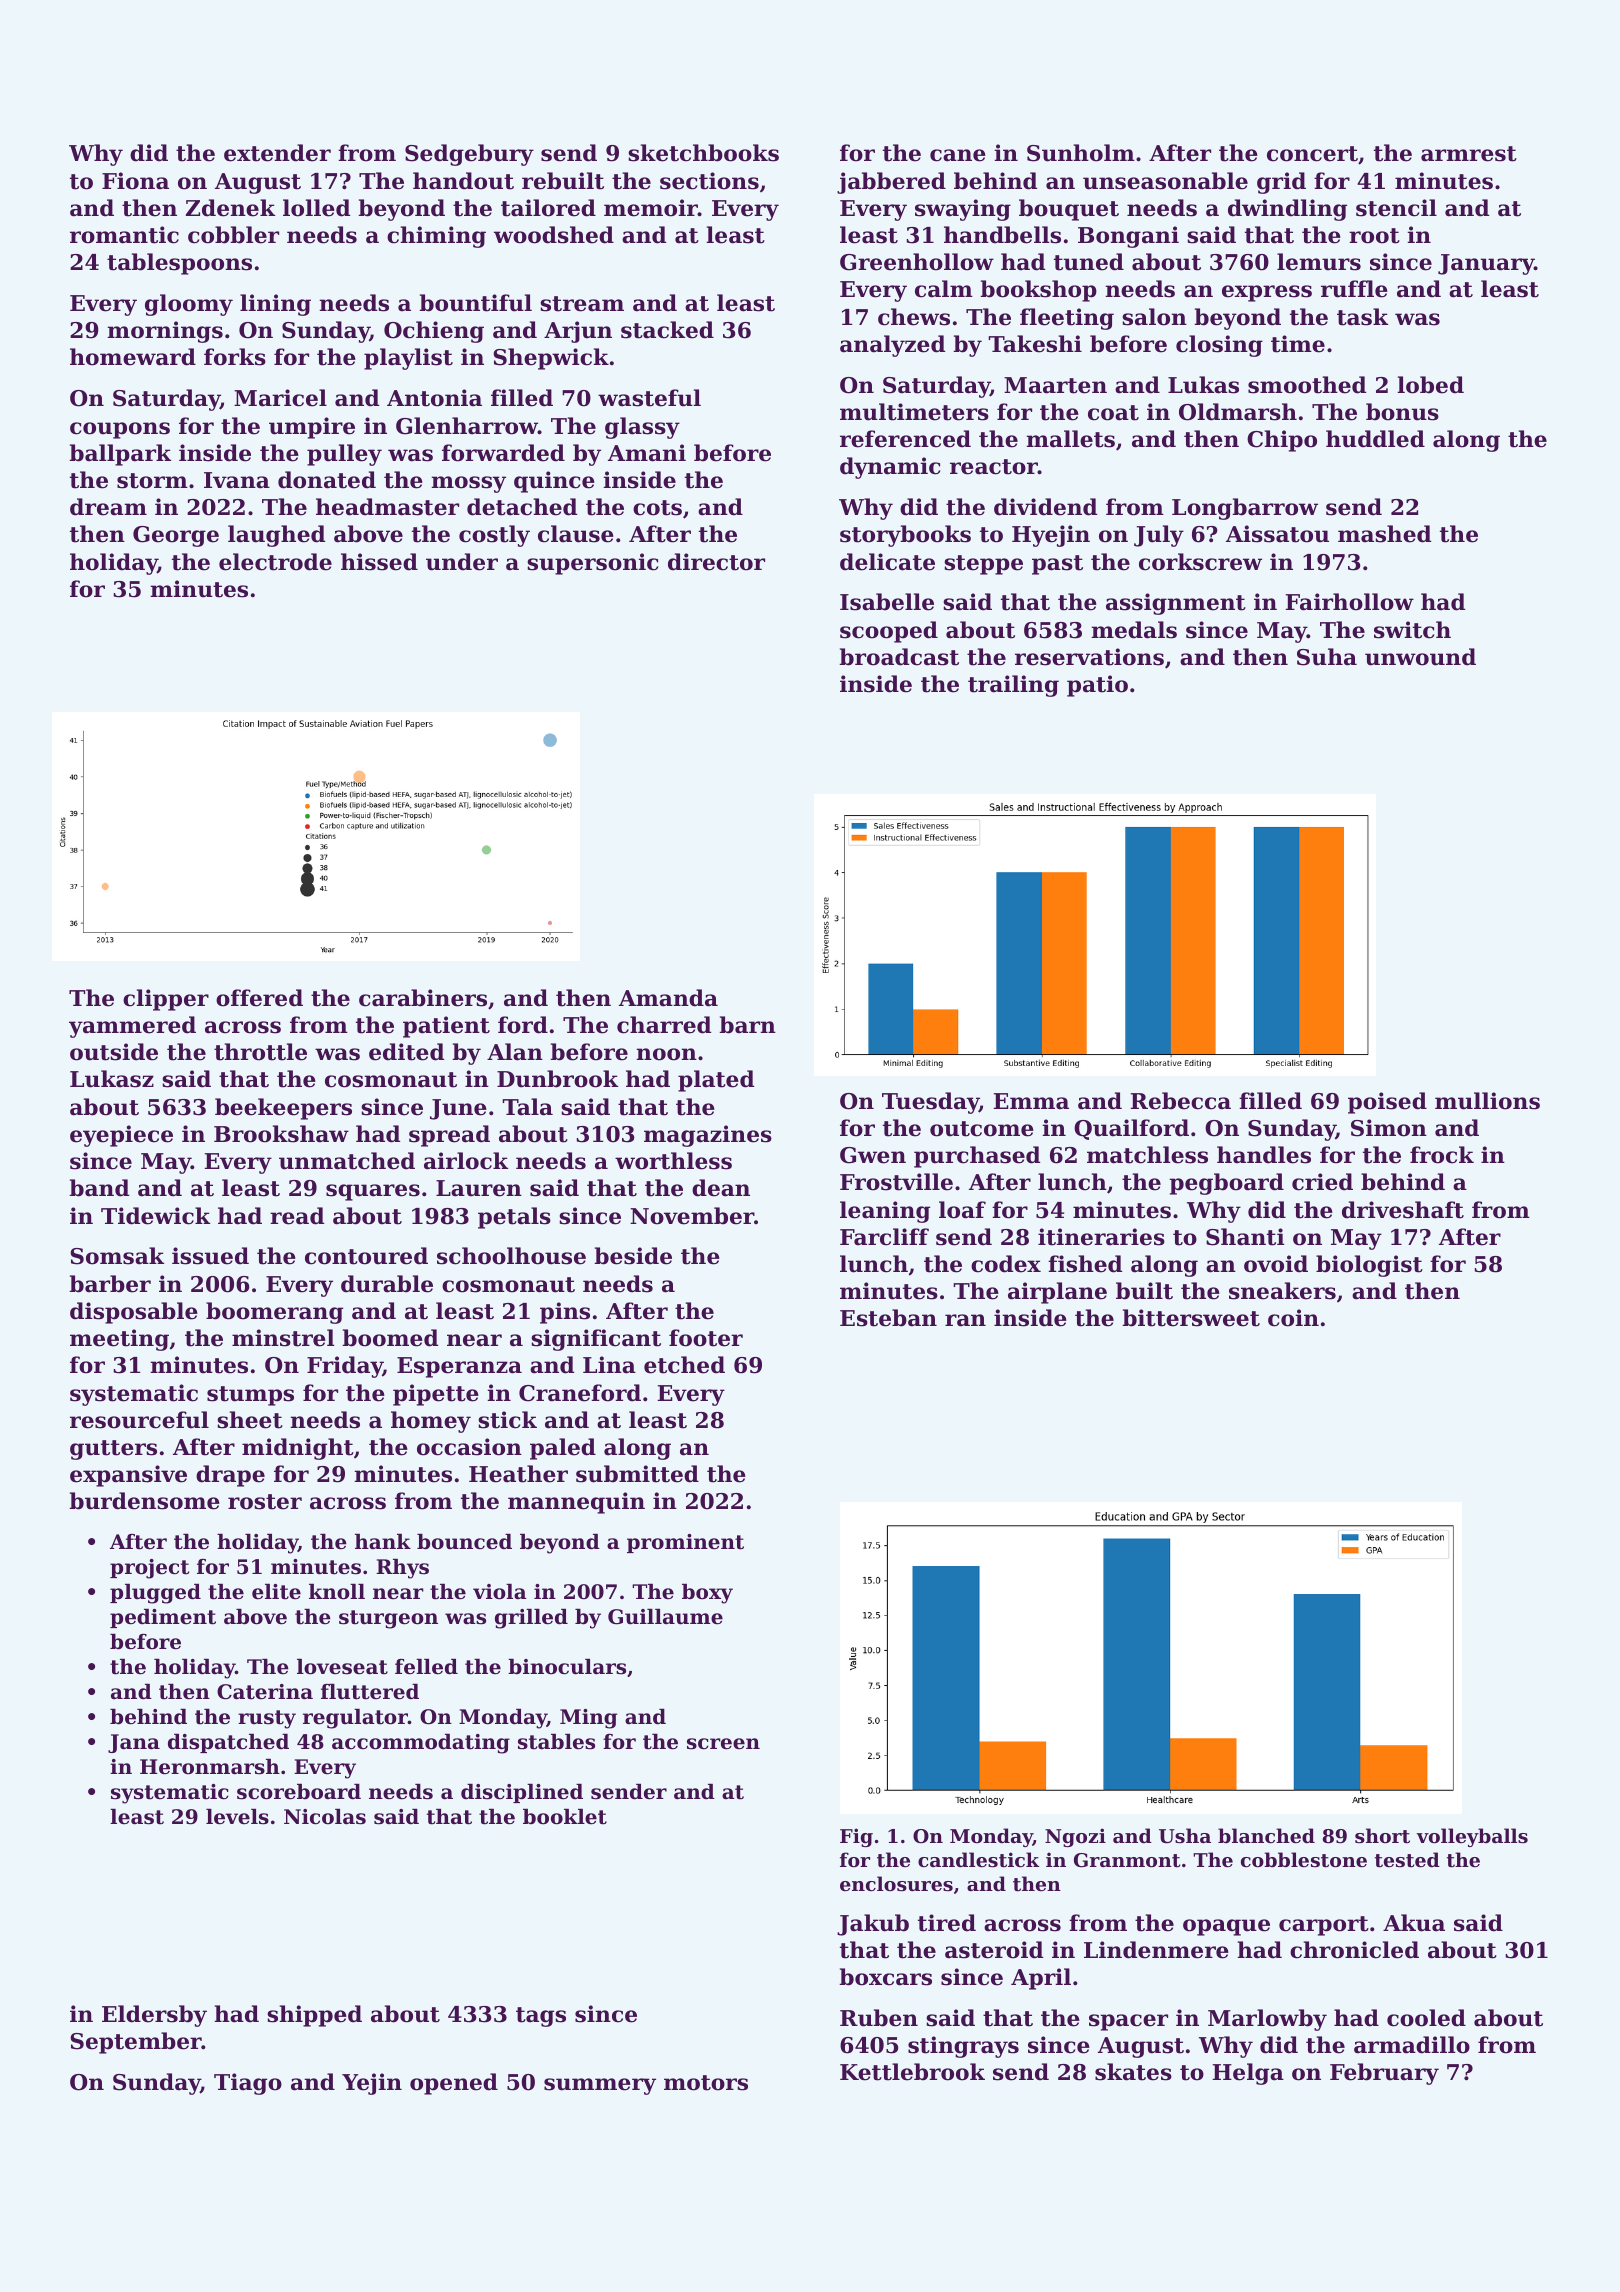 The image size is (1620, 2292). I want to click on Fairhollow, so click(1350, 602).
